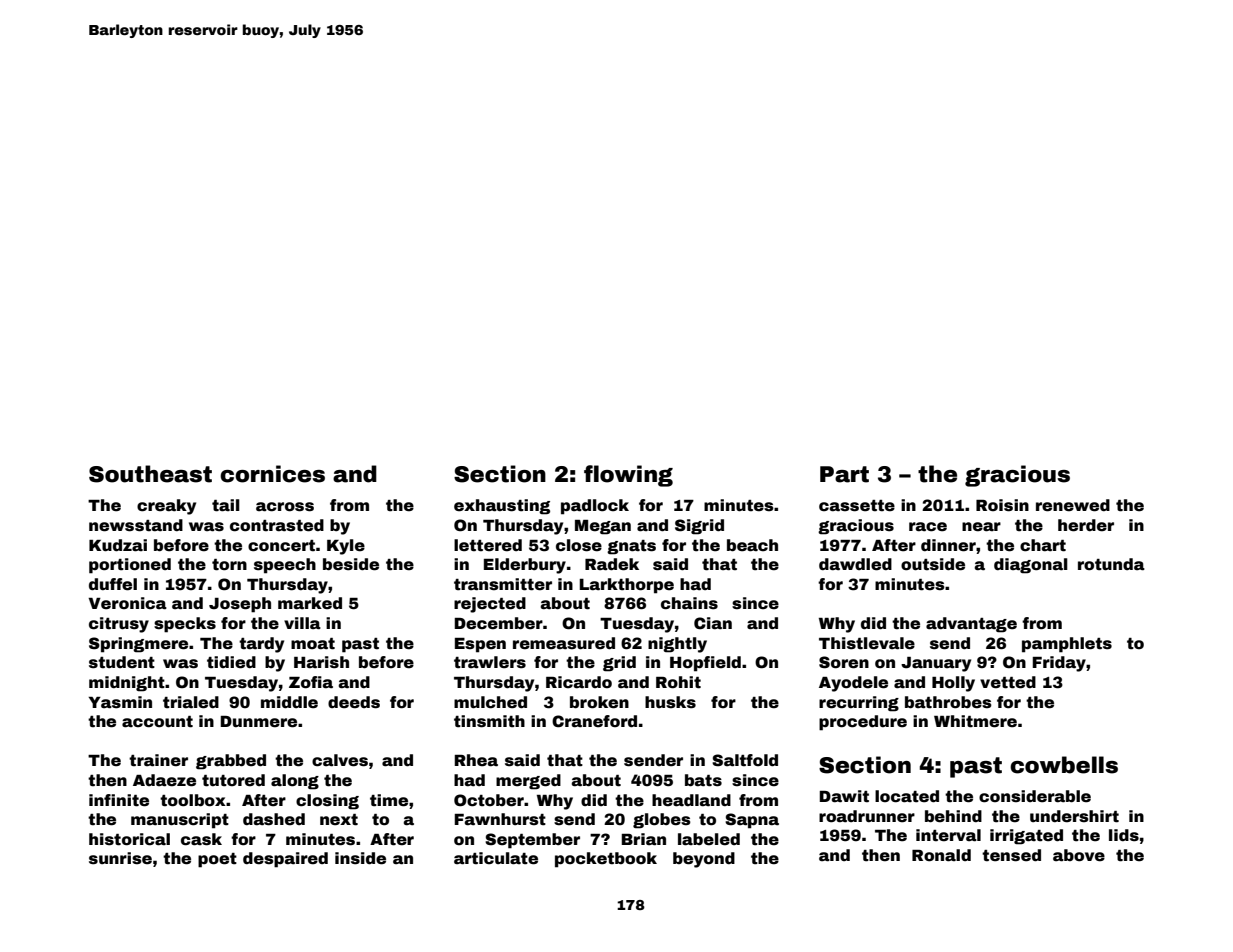 The image size is (1233, 952). What do you see at coordinates (490, 662) in the screenshot?
I see `trawlers` at bounding box center [490, 662].
